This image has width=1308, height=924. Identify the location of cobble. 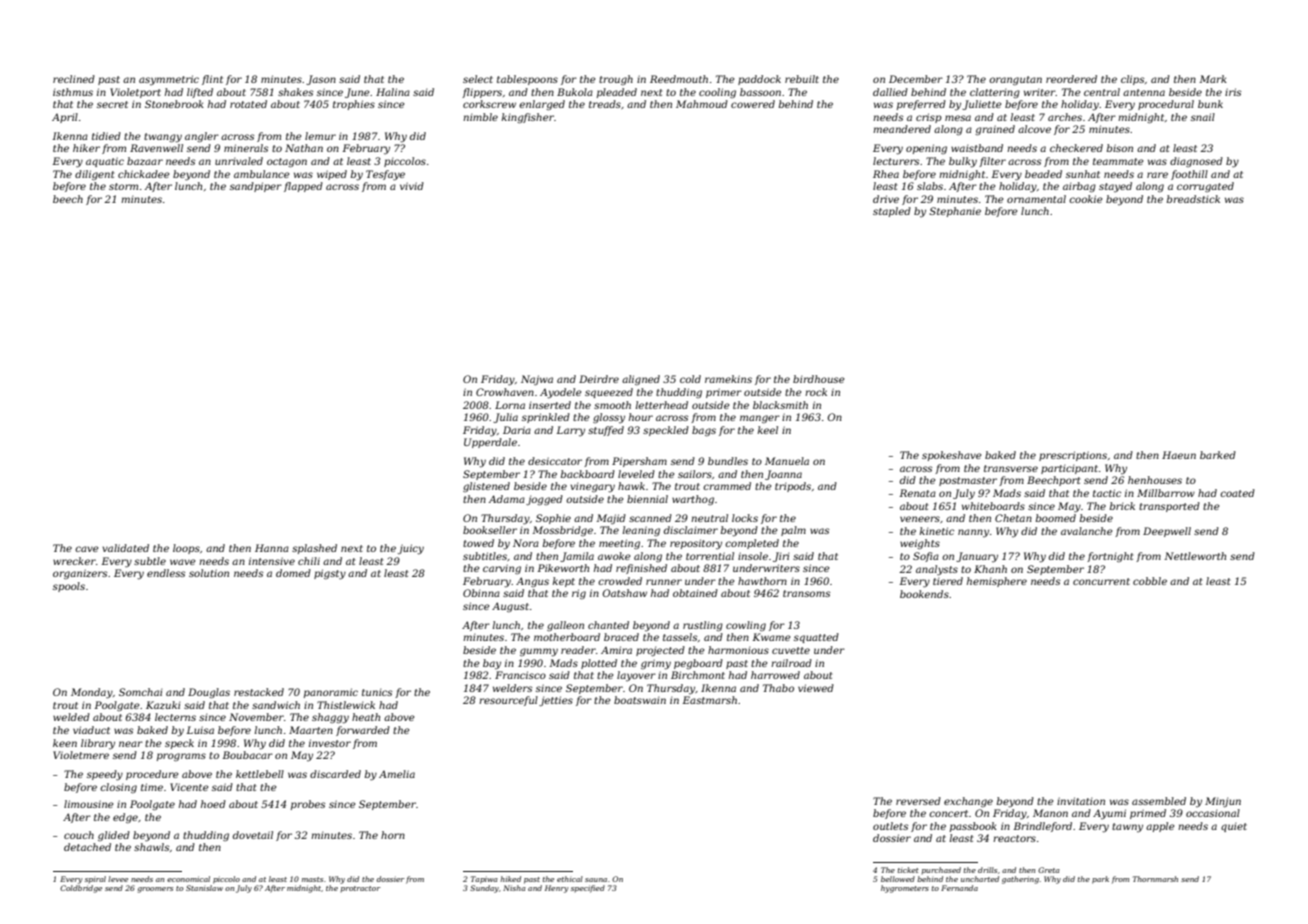
(1150, 581).
